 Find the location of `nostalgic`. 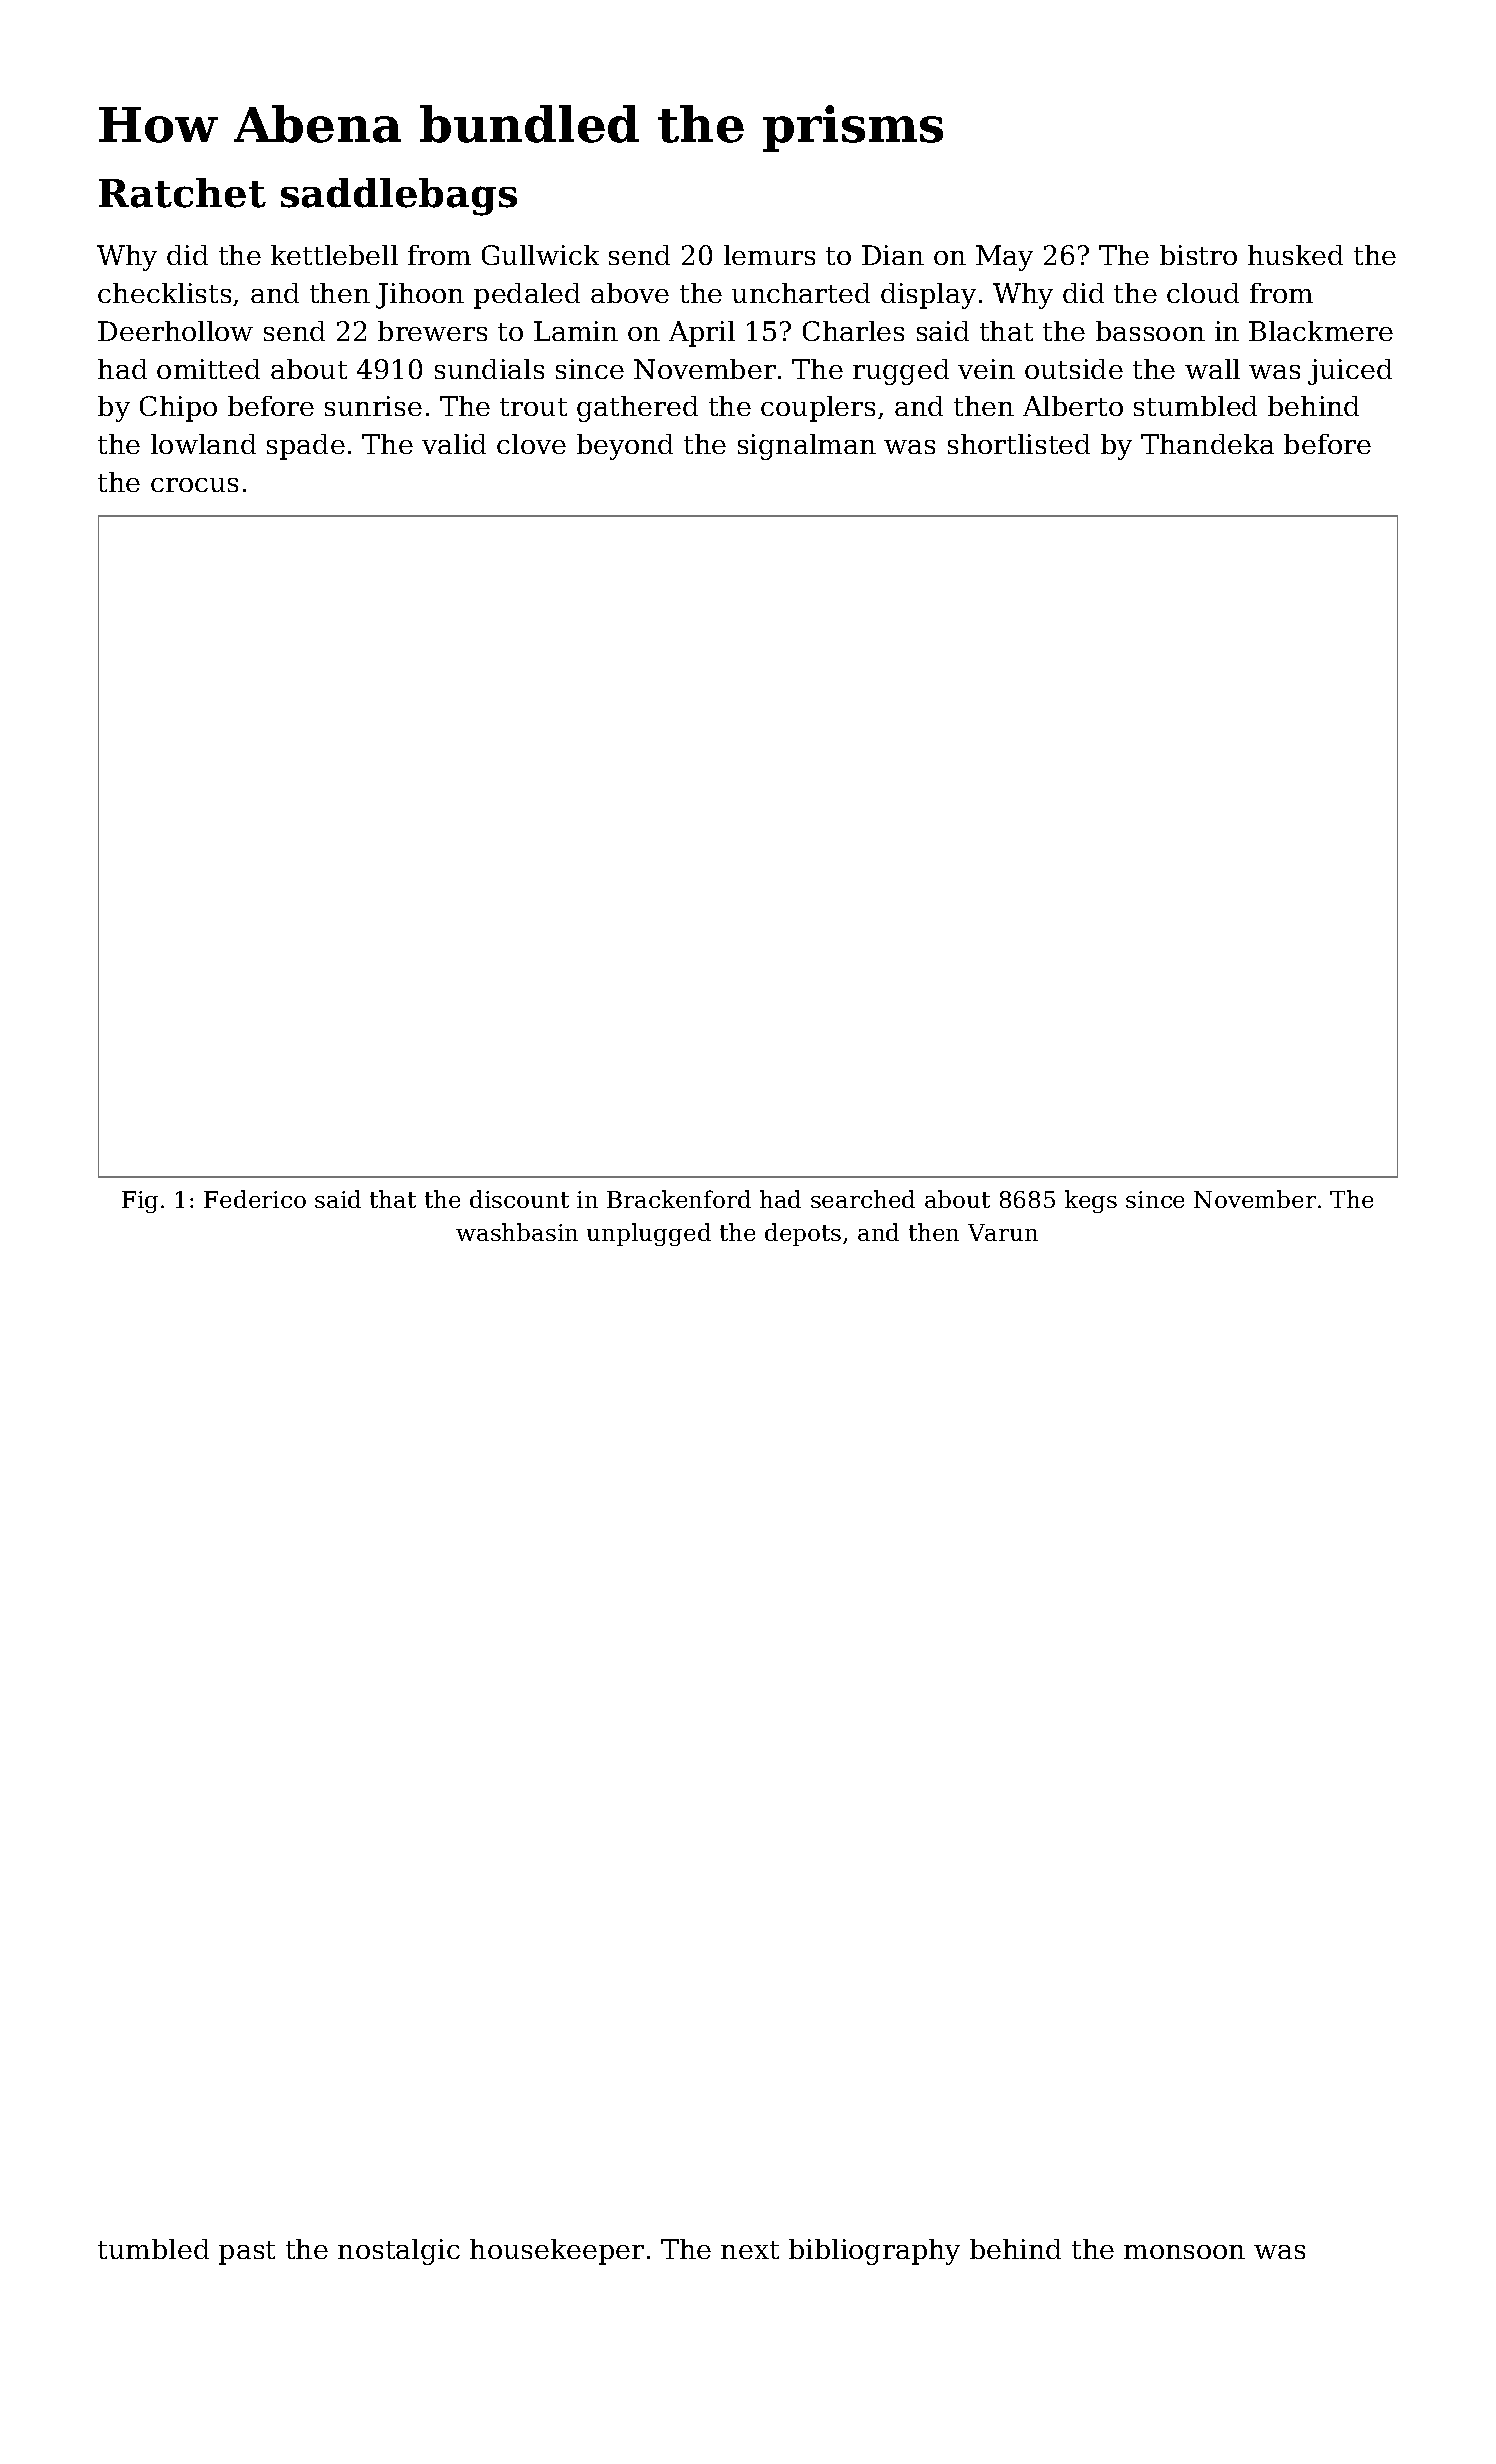

nostalgic is located at coordinates (399, 2252).
